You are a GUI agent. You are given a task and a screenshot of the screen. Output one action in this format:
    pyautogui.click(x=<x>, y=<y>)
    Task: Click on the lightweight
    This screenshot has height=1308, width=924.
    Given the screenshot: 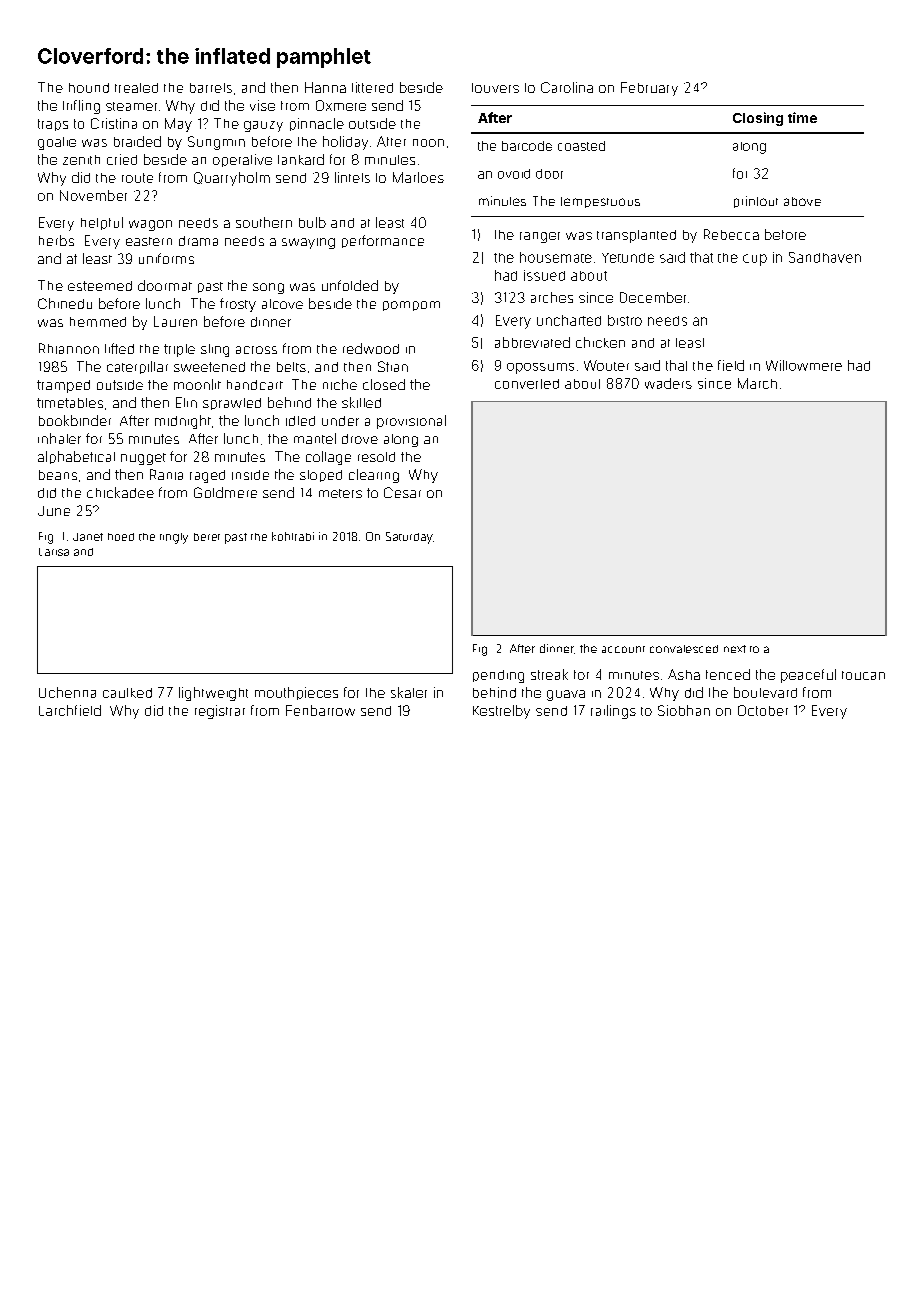 What is the action you would take?
    pyautogui.click(x=213, y=694)
